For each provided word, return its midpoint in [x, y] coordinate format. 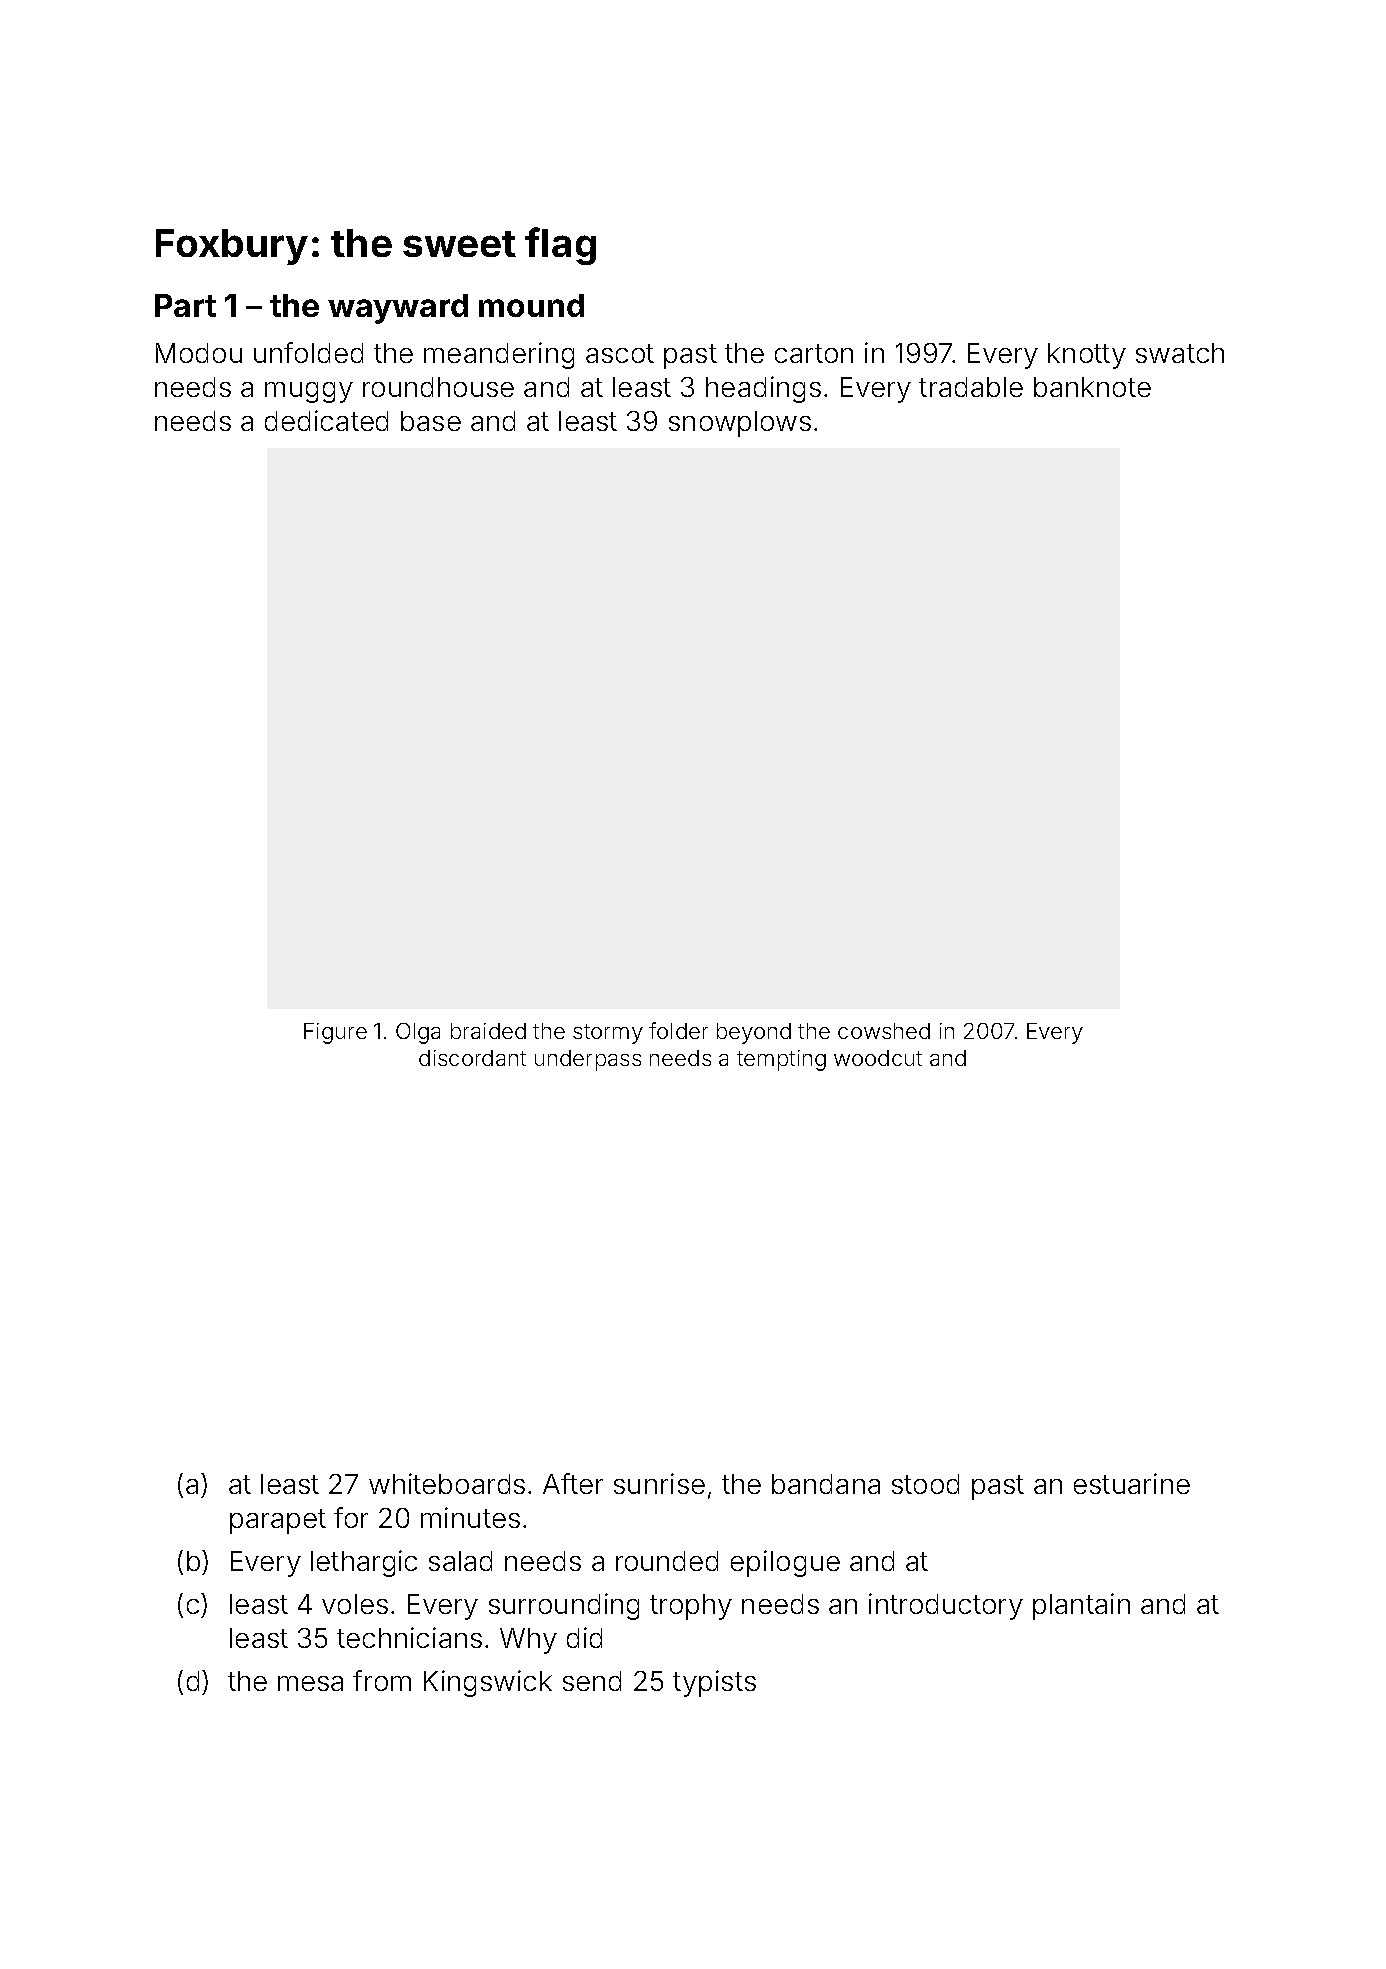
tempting [781, 1060]
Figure [335, 1033]
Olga [418, 1033]
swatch [1180, 353]
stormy [608, 1034]
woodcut [878, 1058]
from [382, 1680]
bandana [826, 1484]
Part [185, 305]
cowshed [884, 1031]
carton [814, 353]
